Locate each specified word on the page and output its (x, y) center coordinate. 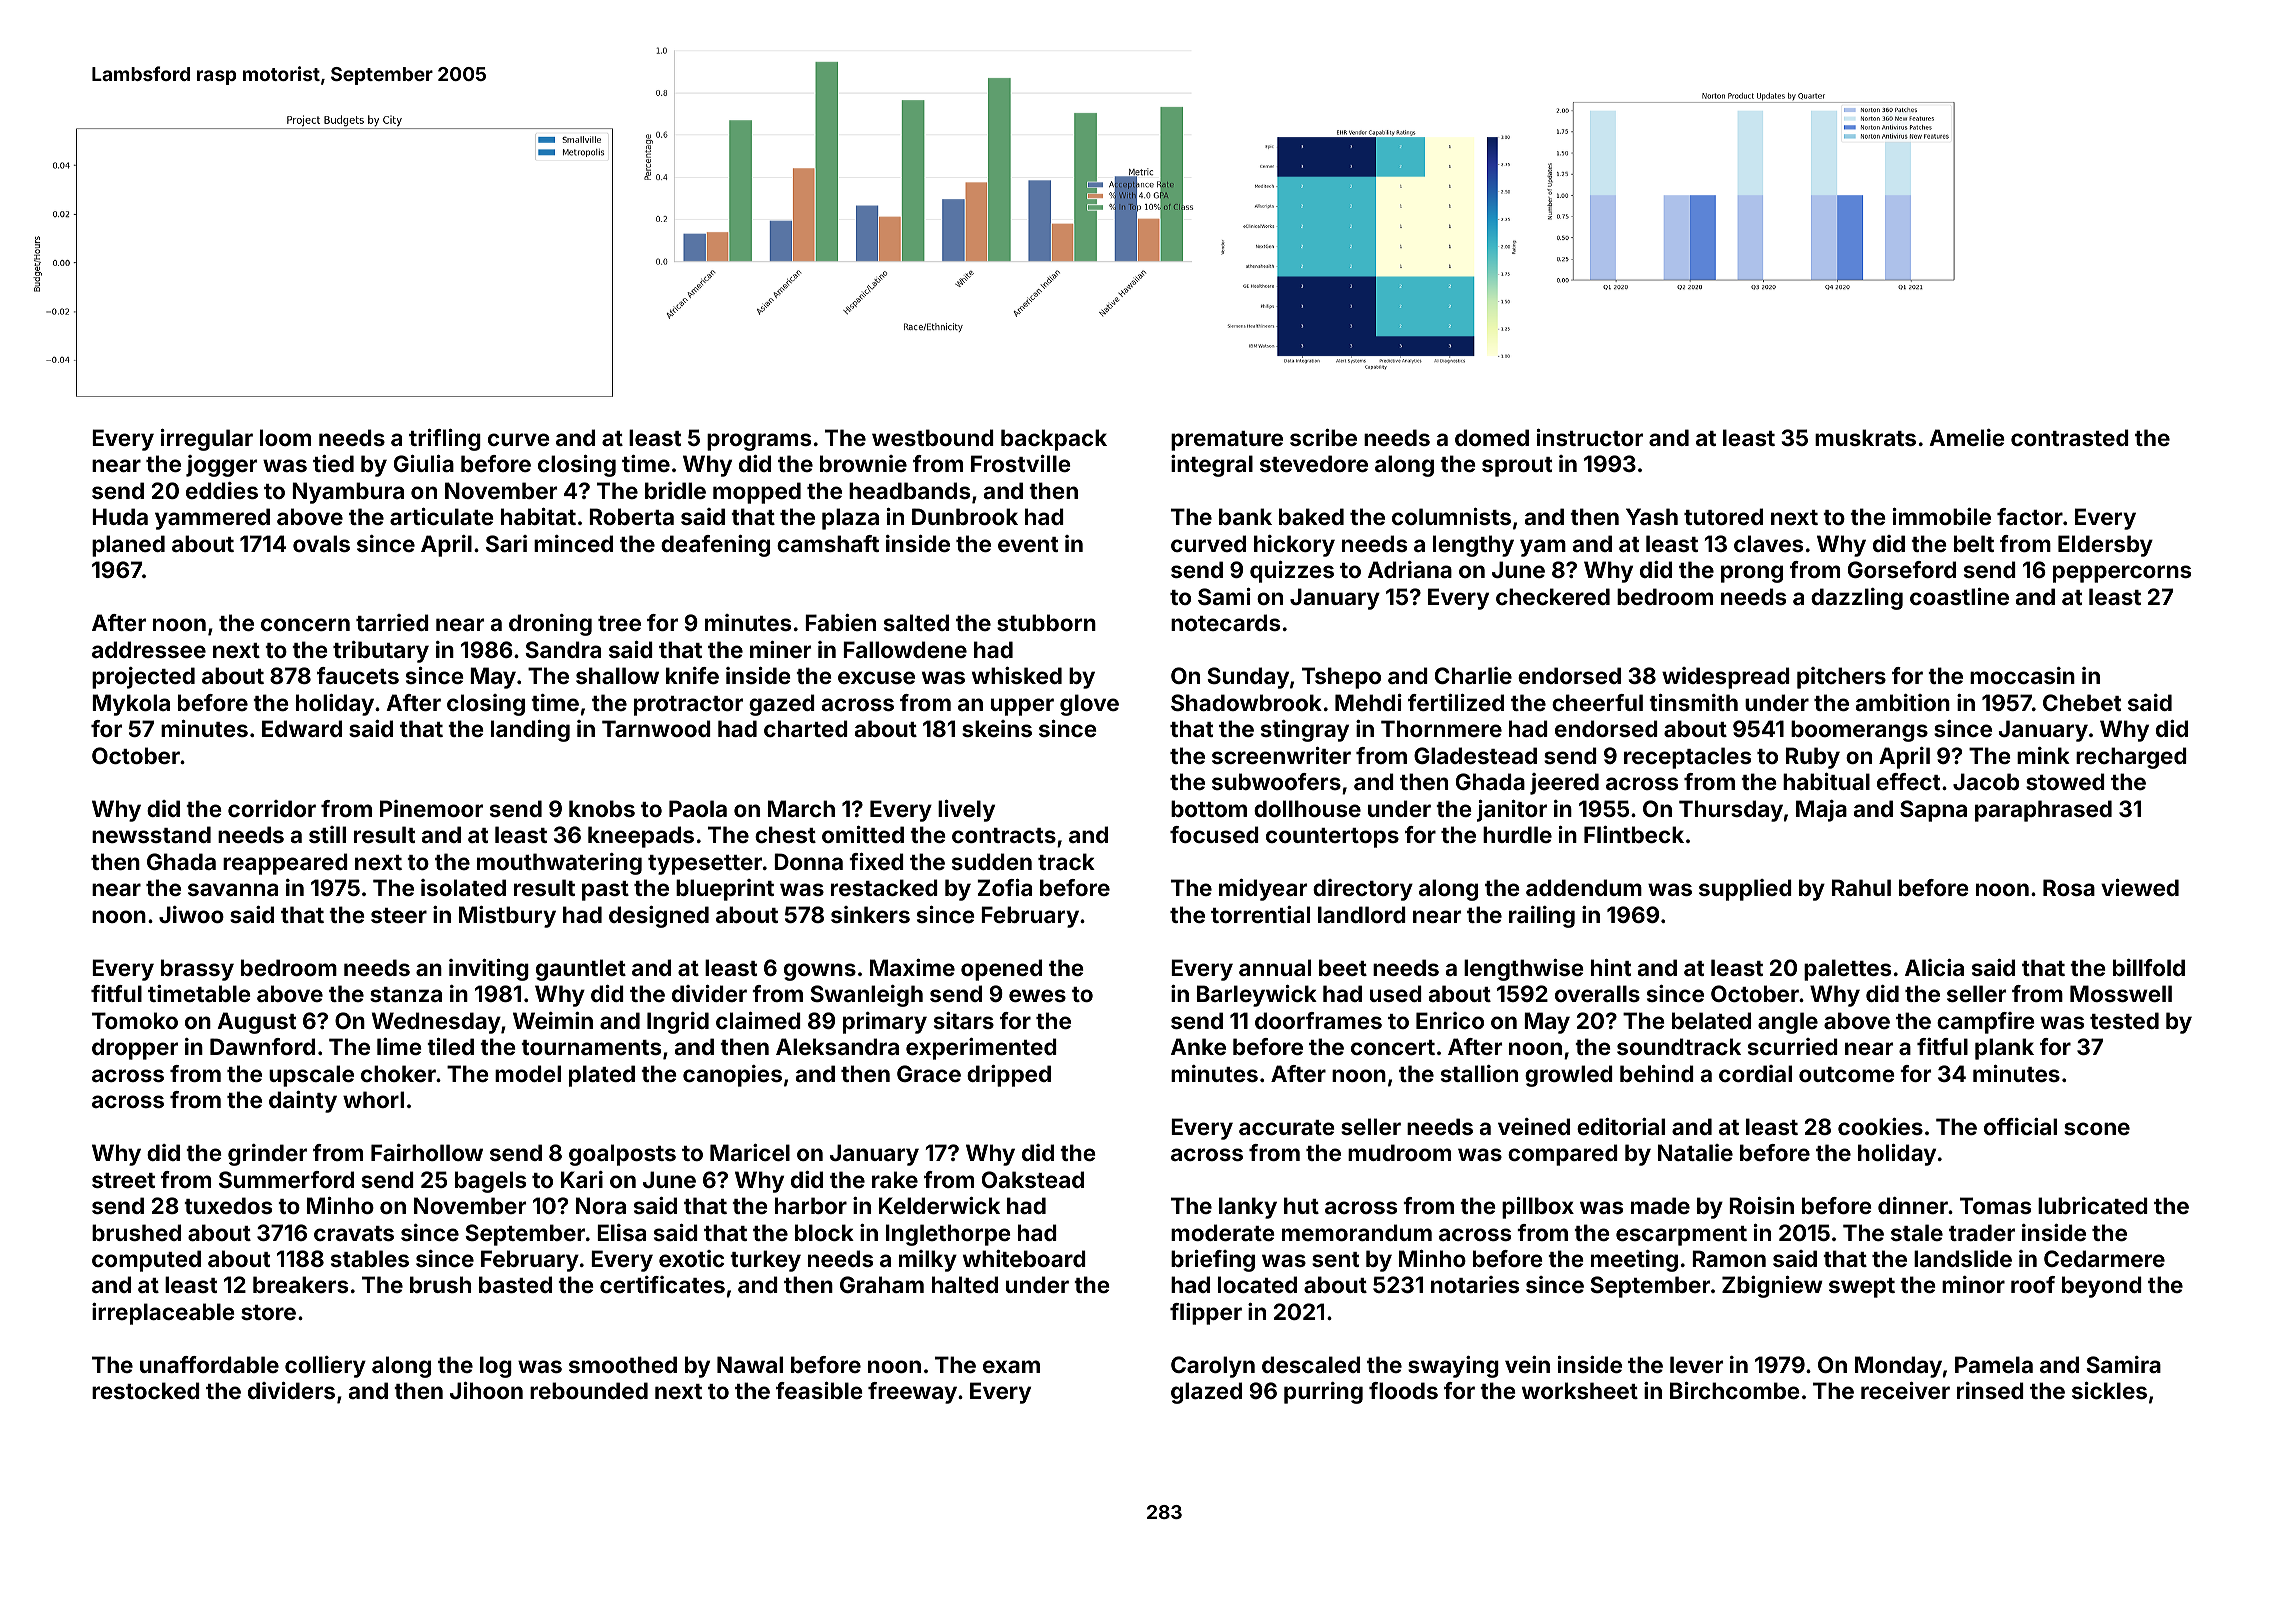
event (1028, 544)
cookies (1880, 1126)
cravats (354, 1233)
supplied (1745, 890)
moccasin (2022, 675)
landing (530, 731)
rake (895, 1179)
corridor (272, 808)
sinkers (870, 914)
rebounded (589, 1390)
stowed (2065, 781)
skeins (997, 728)
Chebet (2082, 702)
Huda (120, 516)
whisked (1017, 675)
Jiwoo (191, 914)
